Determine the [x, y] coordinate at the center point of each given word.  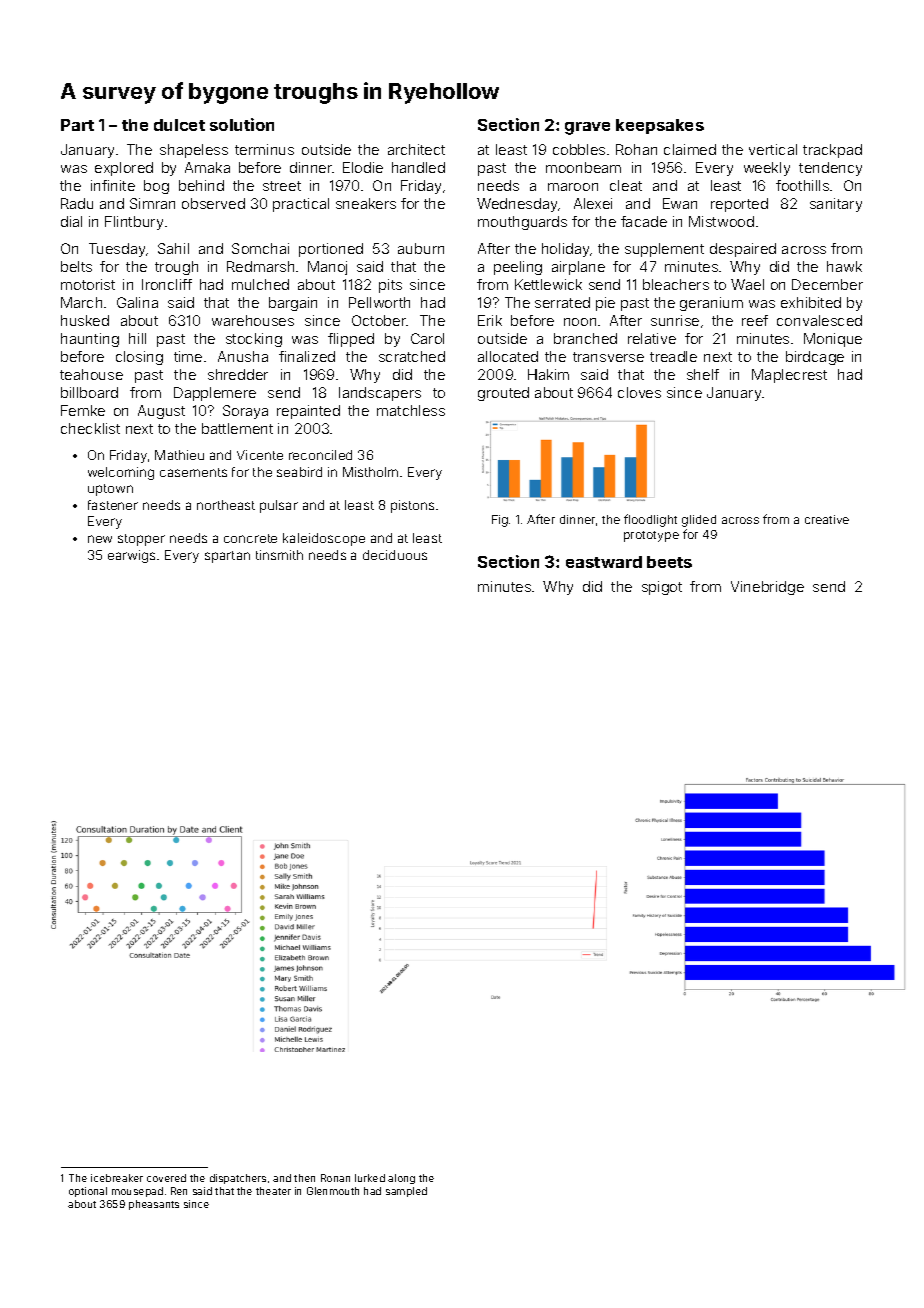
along [401, 1179]
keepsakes [660, 126]
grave [587, 128]
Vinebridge [767, 588]
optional [88, 1192]
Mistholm [370, 472]
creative [827, 519]
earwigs [131, 556]
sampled [406, 1192]
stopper [141, 540]
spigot [662, 588]
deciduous [395, 555]
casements [193, 472]
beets [669, 562]
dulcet [179, 125]
